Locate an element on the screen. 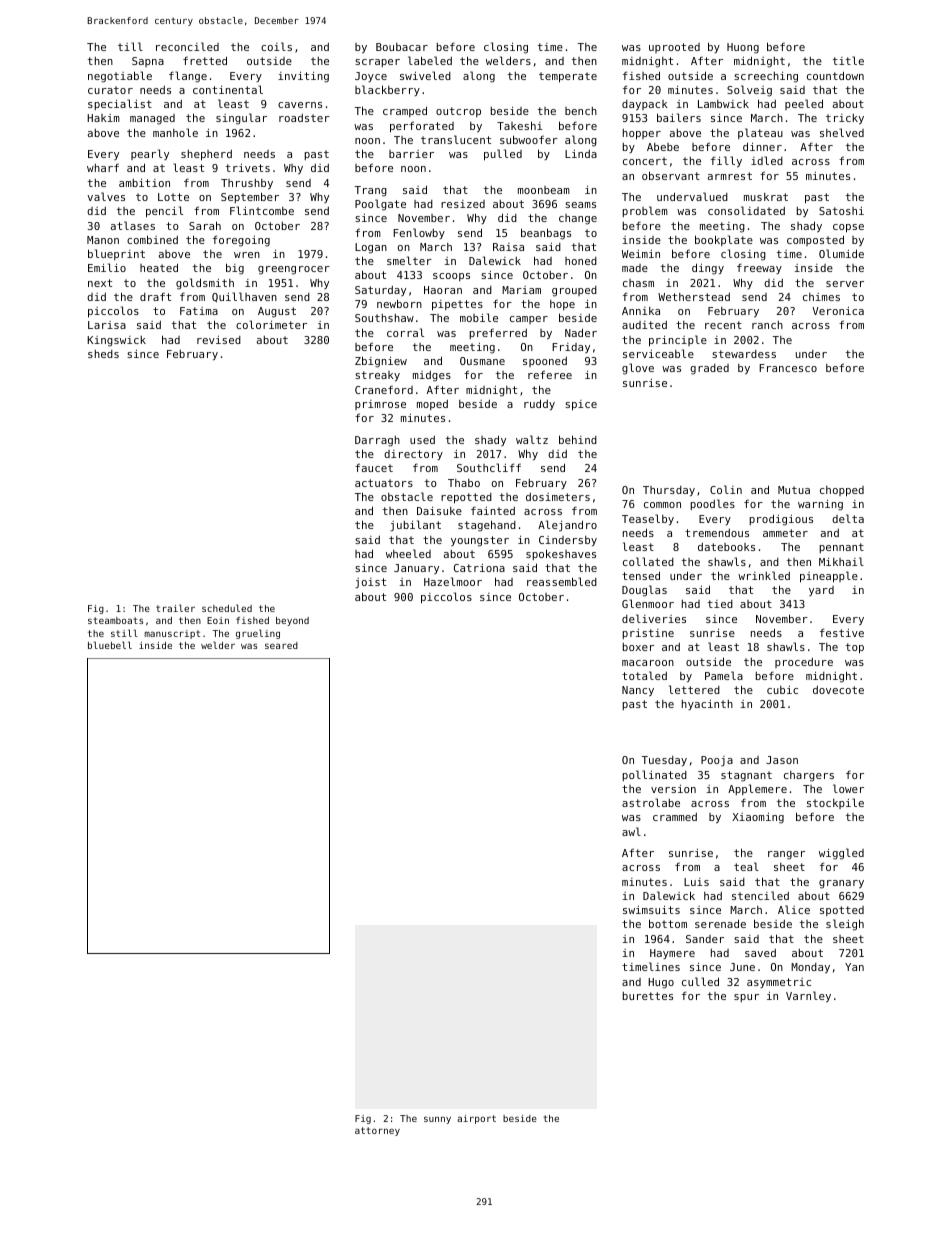  sunny is located at coordinates (437, 1120).
